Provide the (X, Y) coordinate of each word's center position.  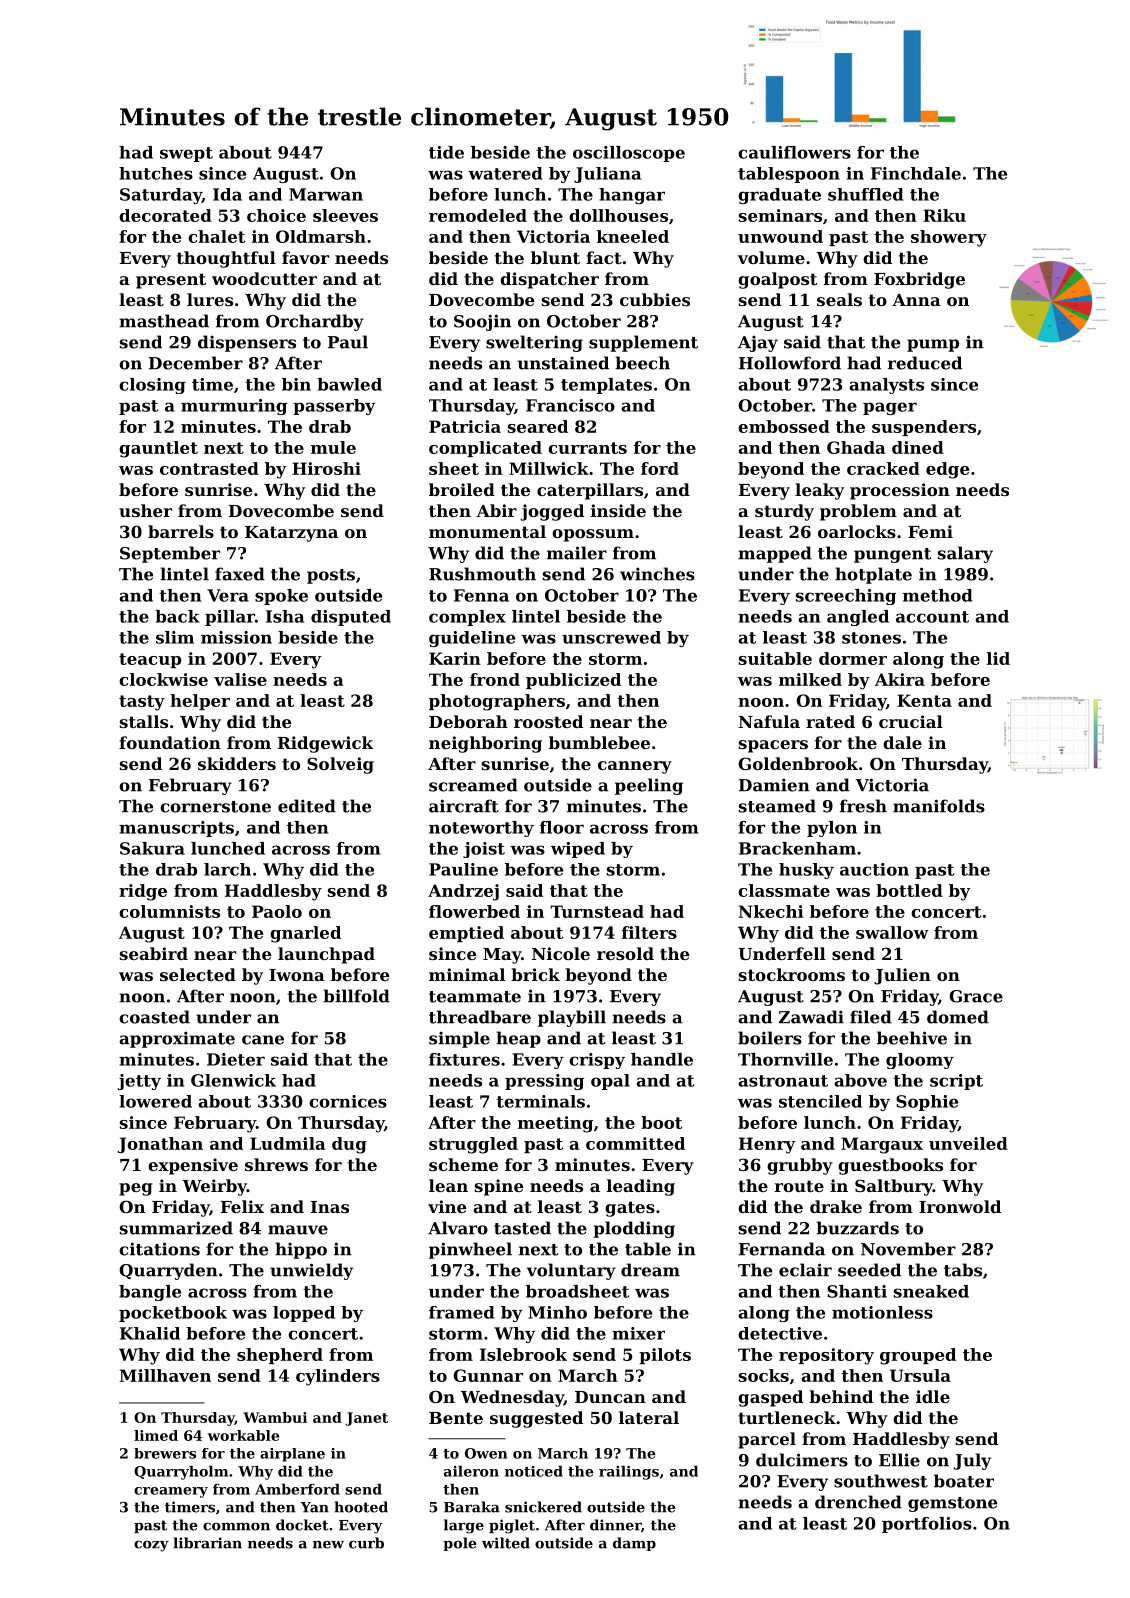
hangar (632, 196)
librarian (207, 1543)
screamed (473, 785)
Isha (285, 616)
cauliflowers (794, 152)
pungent (892, 555)
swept (186, 154)
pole (460, 1544)
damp (634, 1544)
